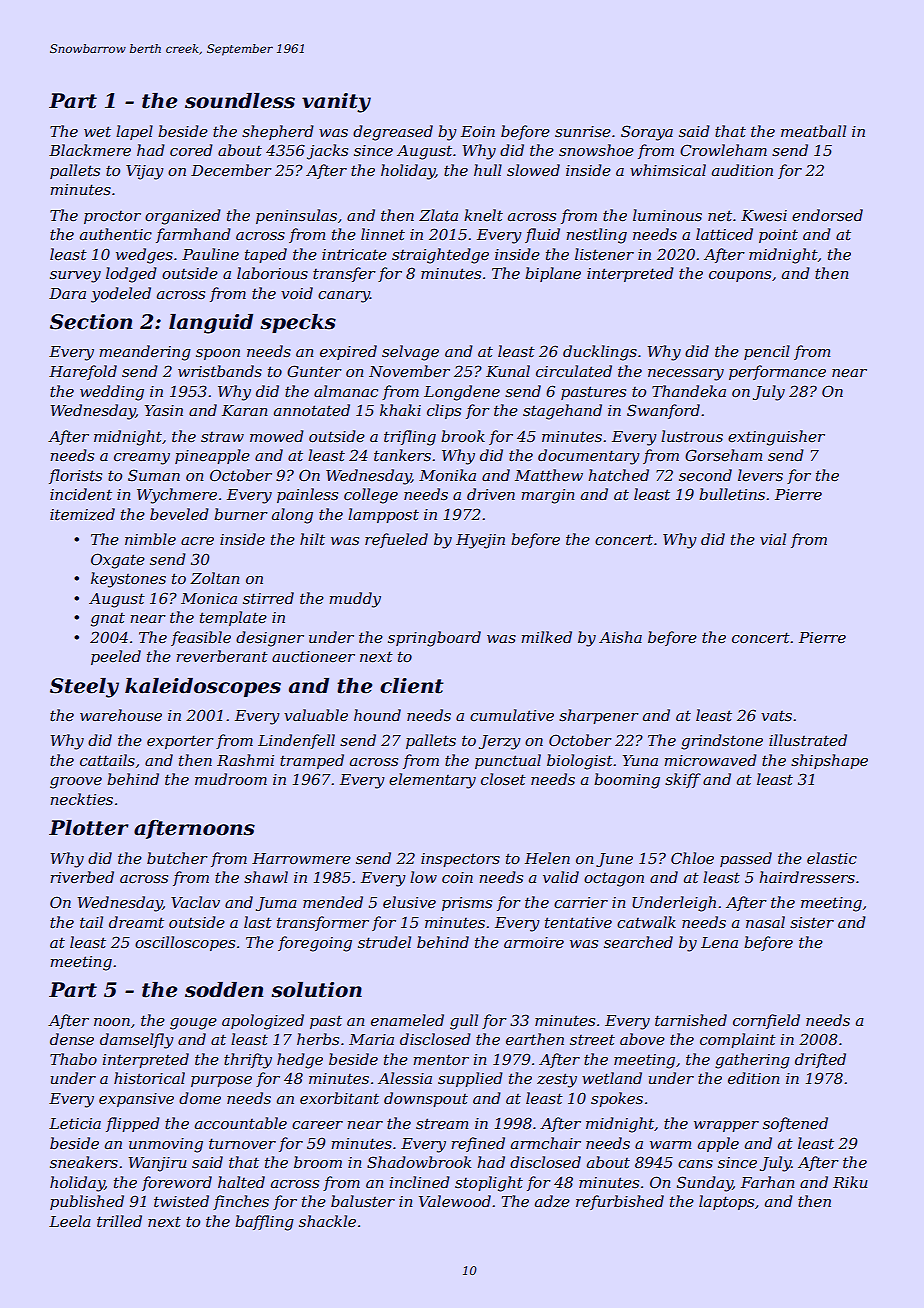  I want to click on meatball, so click(813, 131).
